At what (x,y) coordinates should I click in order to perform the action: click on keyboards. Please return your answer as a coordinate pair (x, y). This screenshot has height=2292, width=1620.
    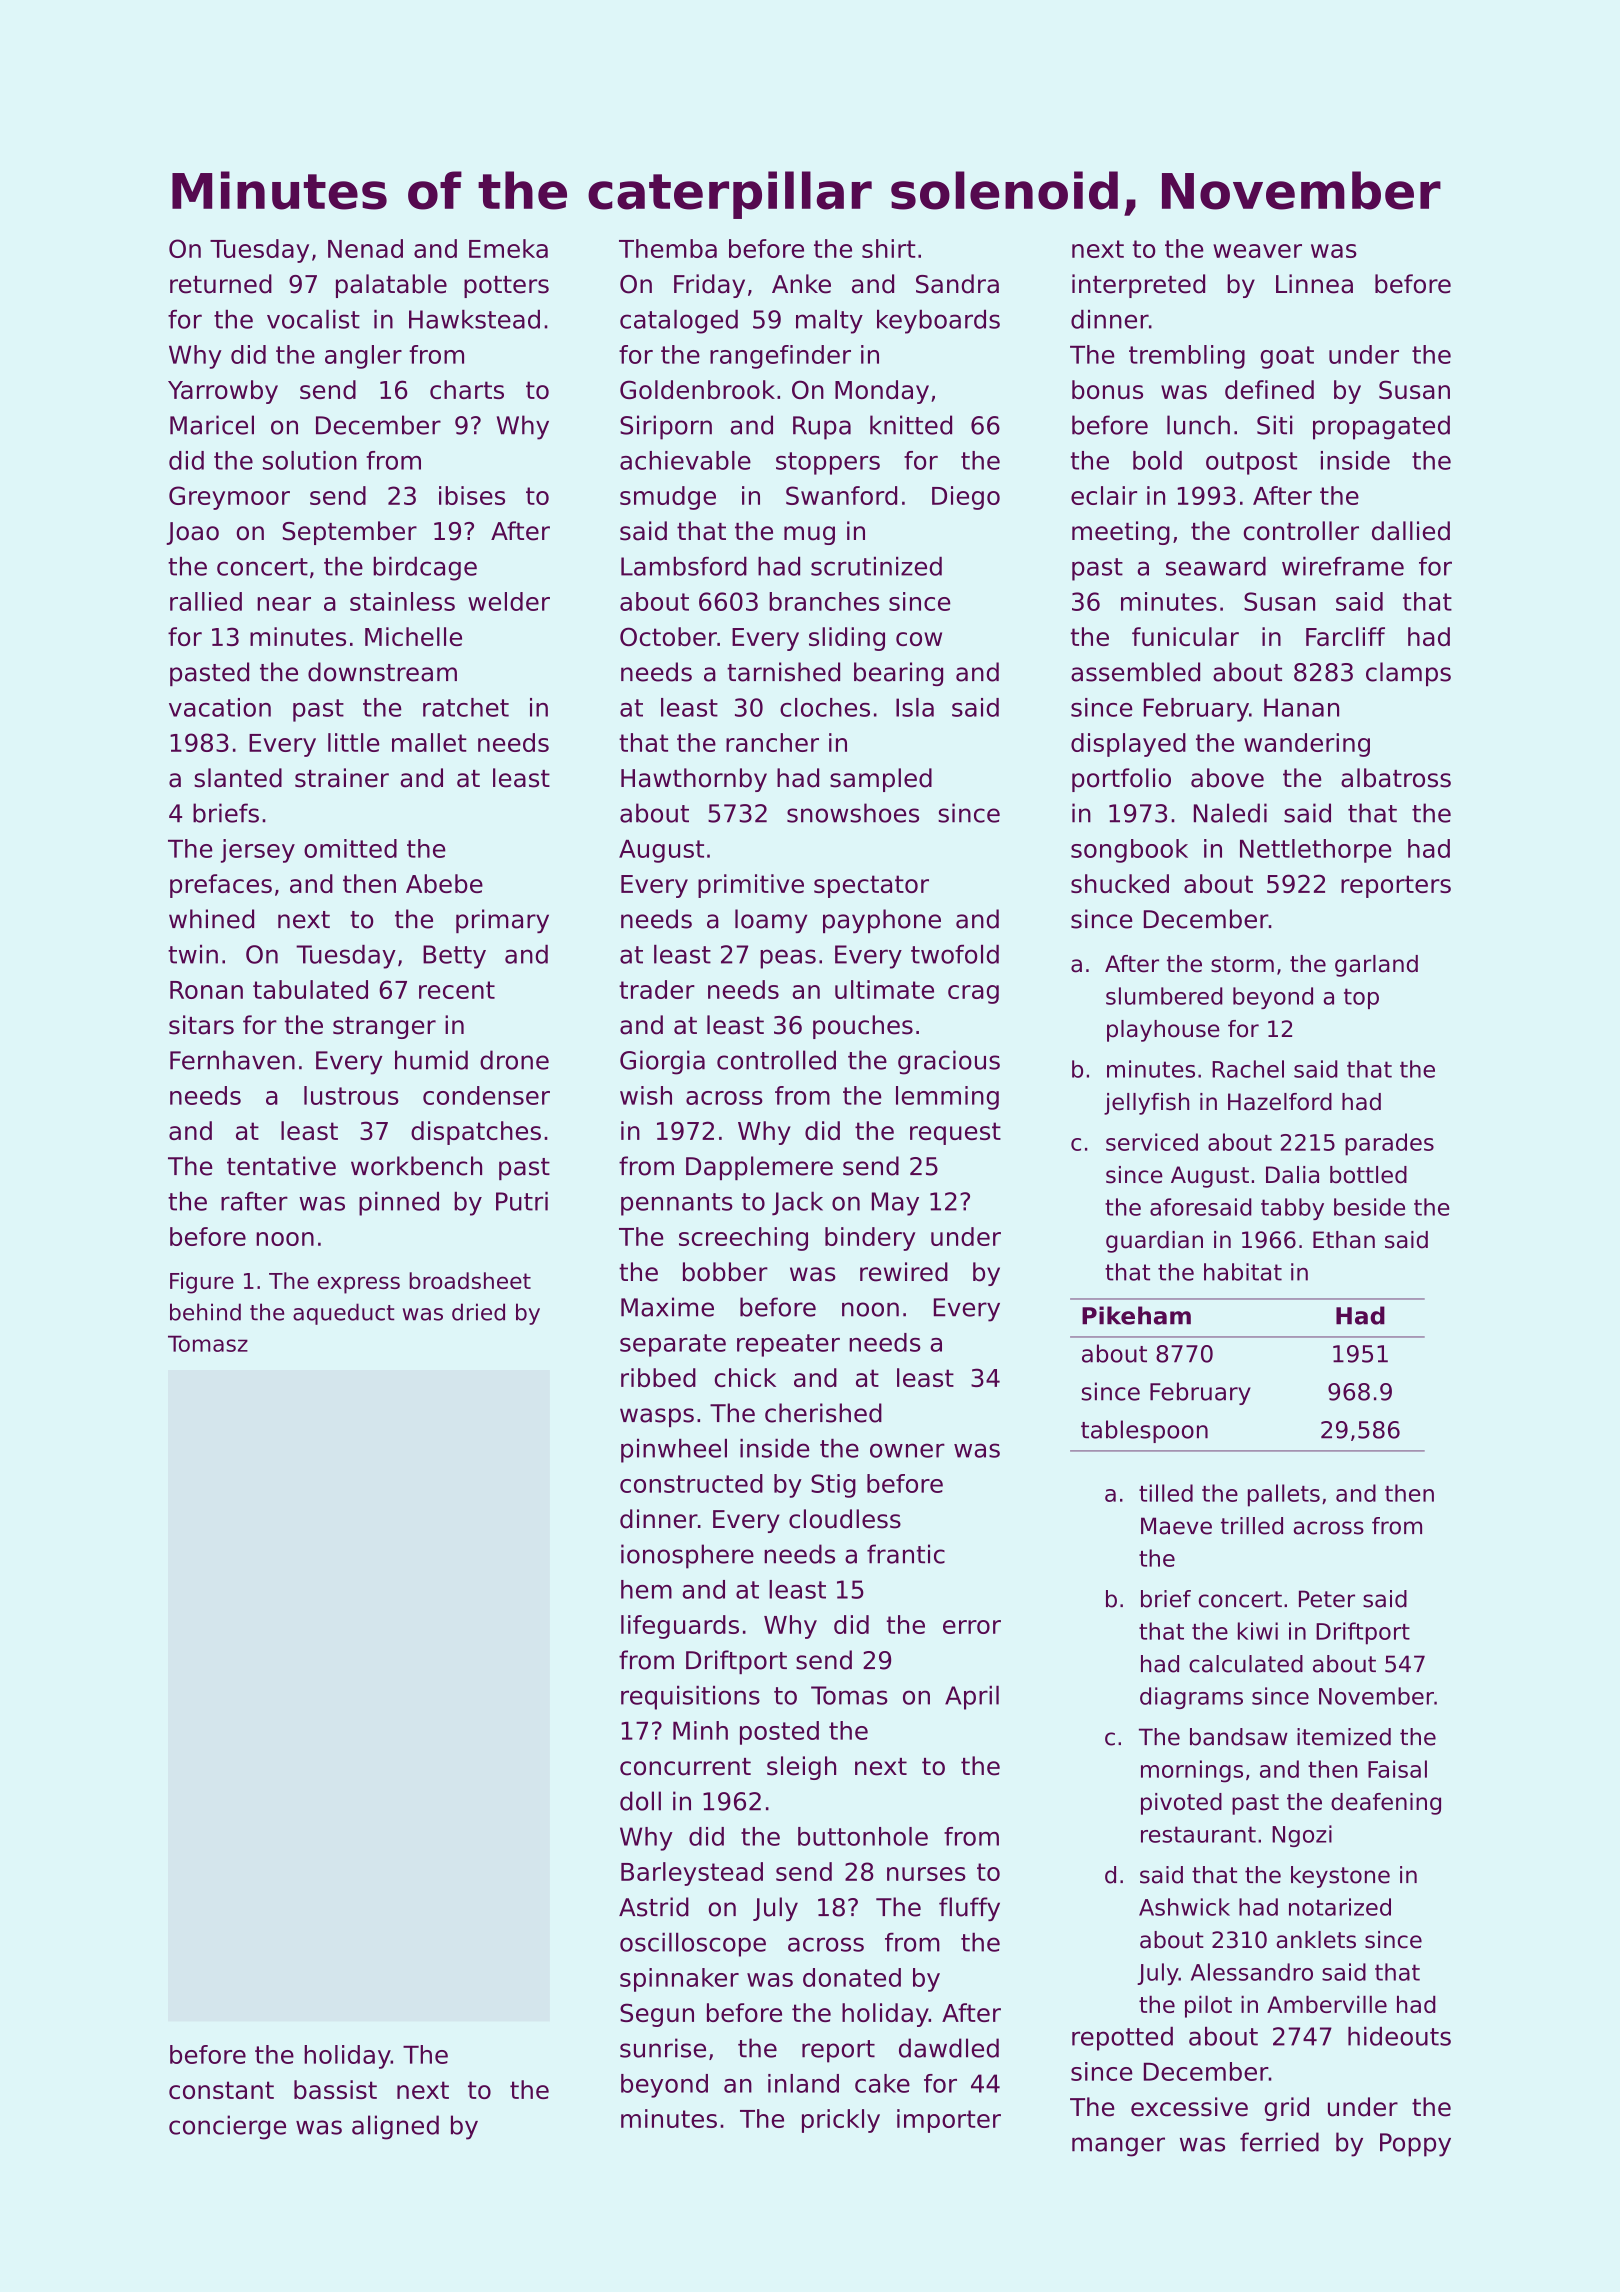
    Looking at the image, I should click on (938, 322).
